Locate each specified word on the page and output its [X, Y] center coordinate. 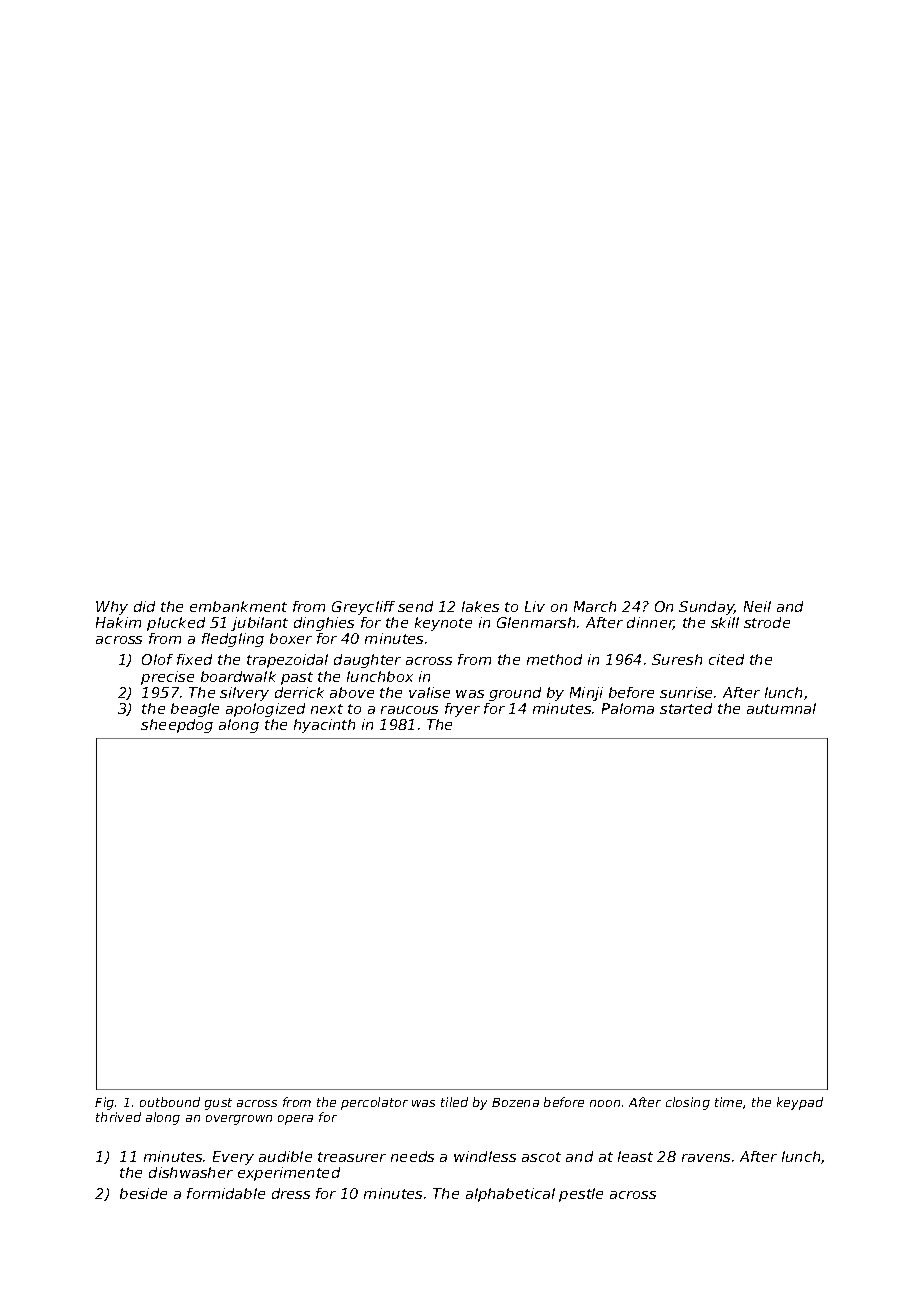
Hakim [118, 622]
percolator [374, 1103]
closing [688, 1103]
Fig [104, 1103]
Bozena [515, 1102]
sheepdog [177, 726]
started [686, 708]
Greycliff [363, 608]
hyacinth [324, 726]
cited [726, 659]
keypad [800, 1103]
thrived [118, 1117]
